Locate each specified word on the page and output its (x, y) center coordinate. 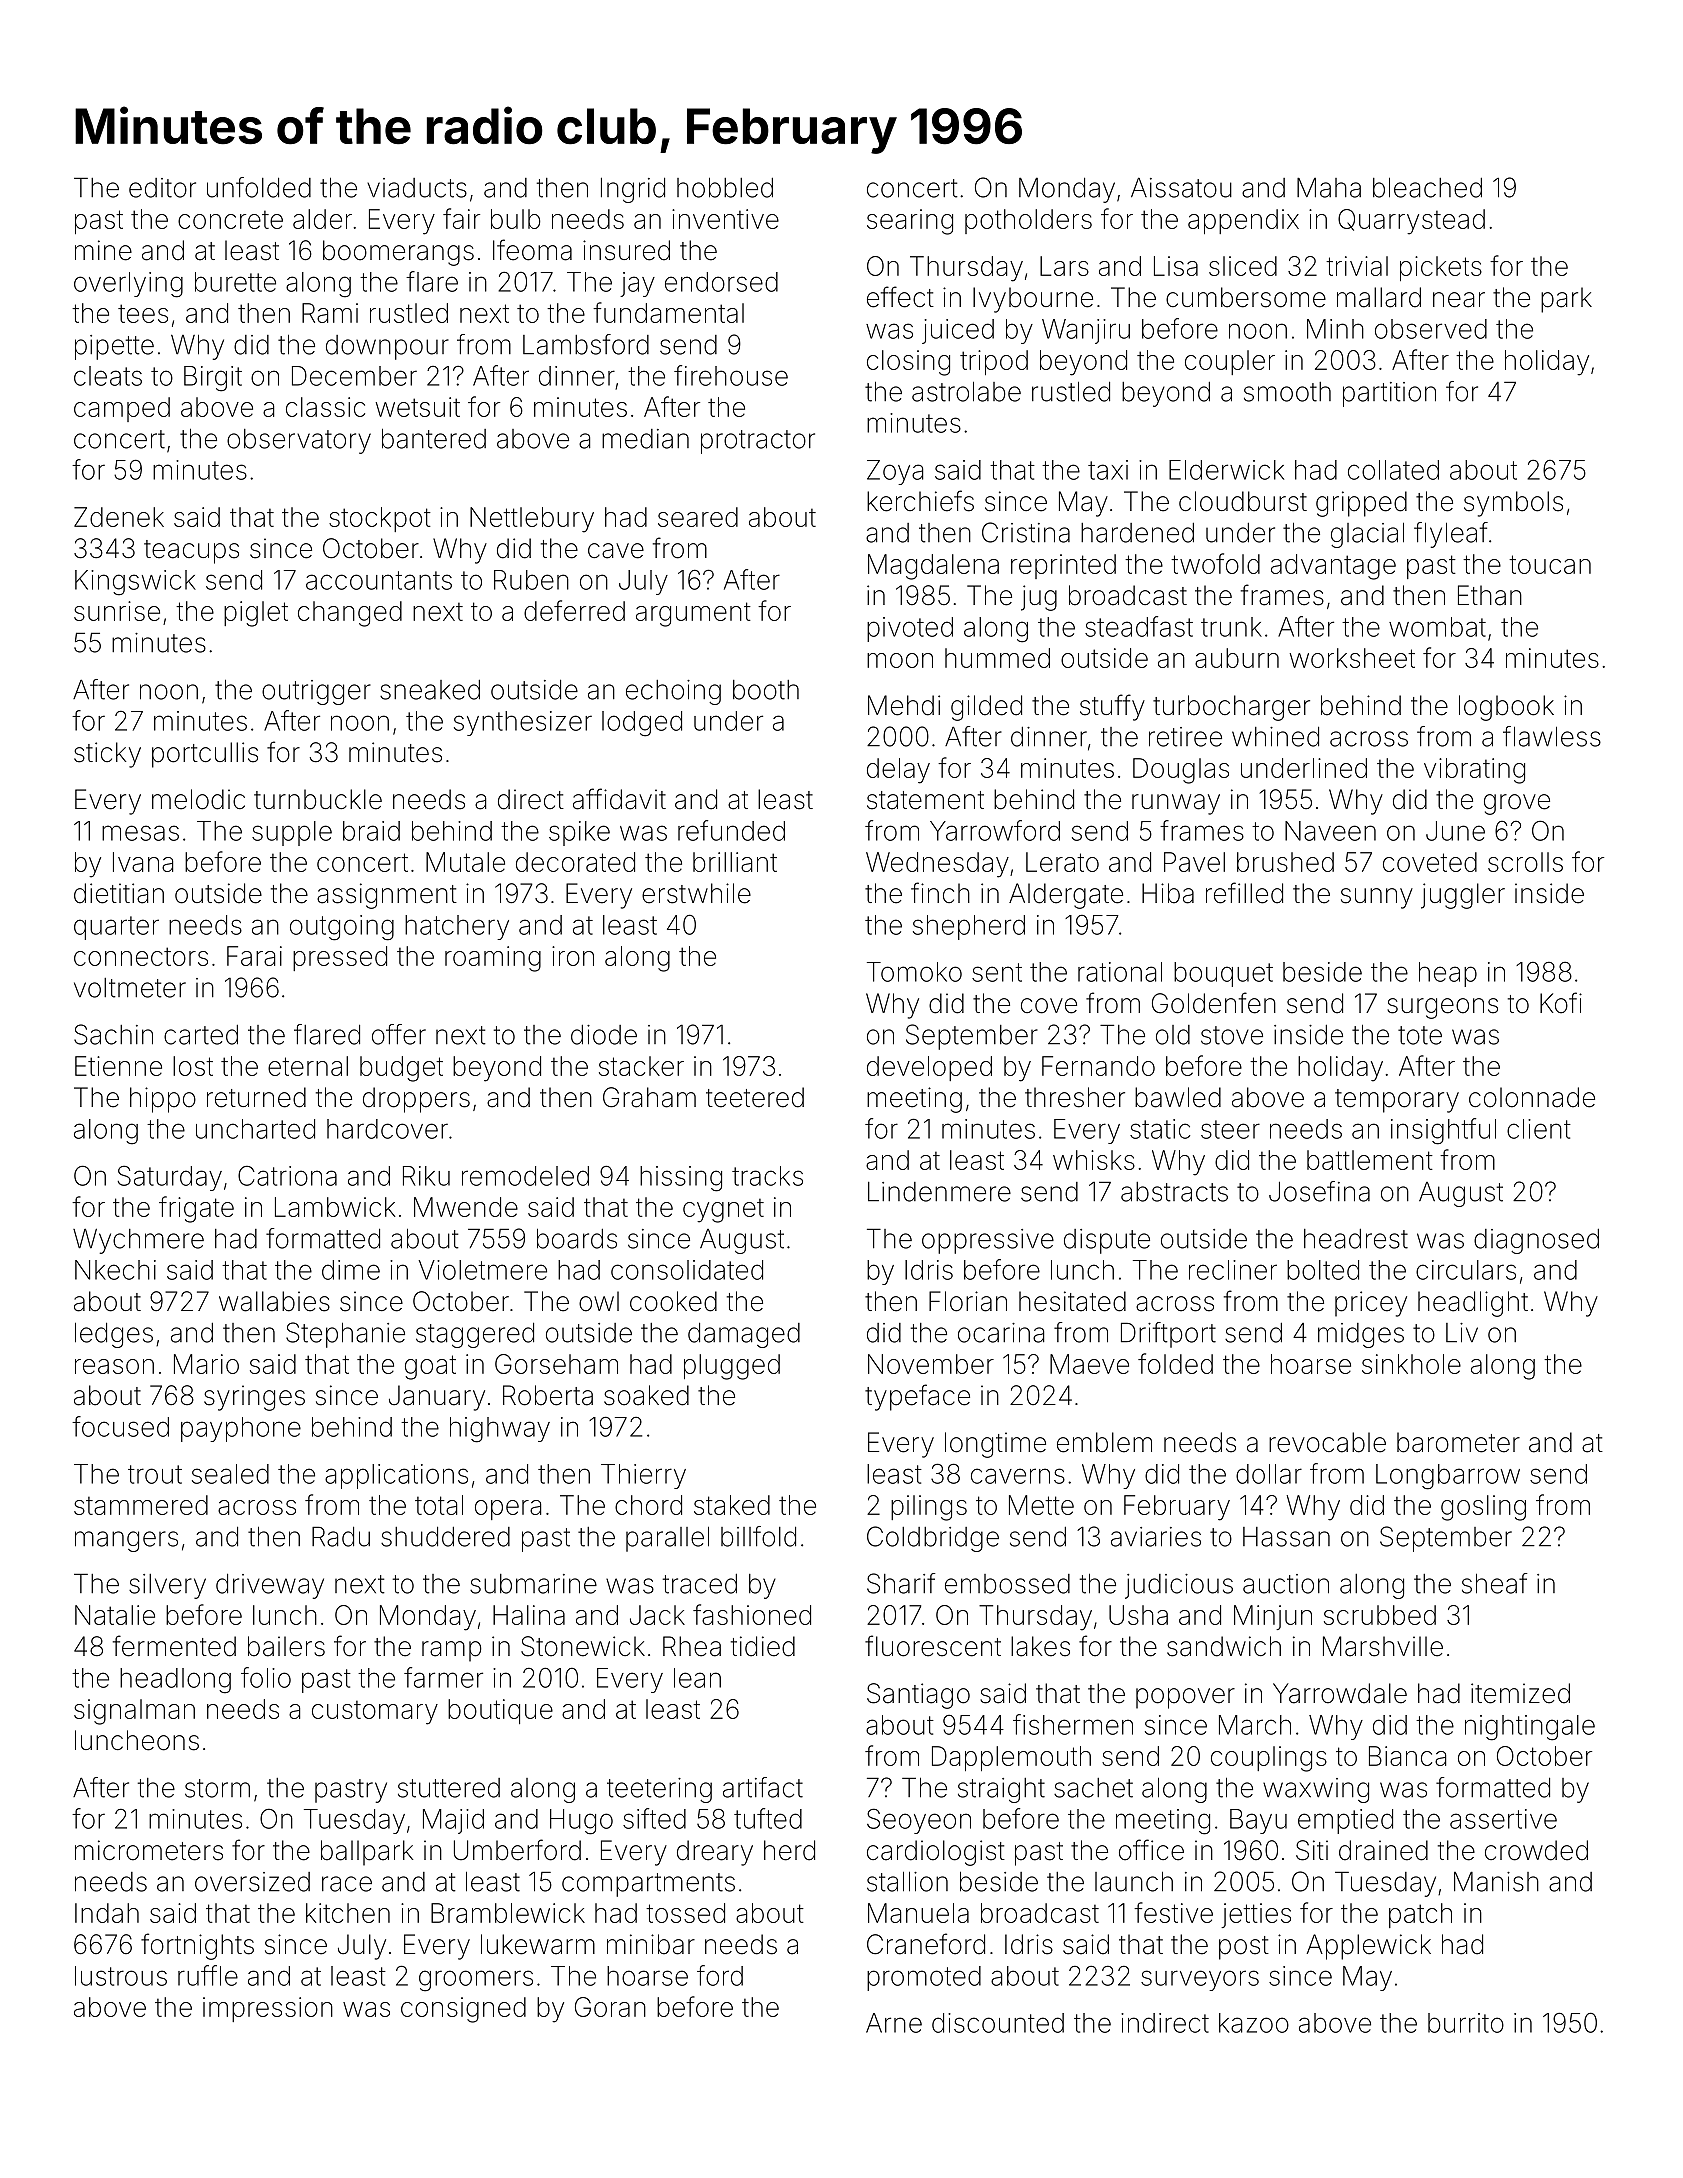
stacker (641, 1066)
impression (268, 2009)
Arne (894, 2023)
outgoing (342, 928)
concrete (230, 220)
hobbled (725, 187)
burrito (1466, 2023)
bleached (1427, 187)
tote (1420, 1035)
